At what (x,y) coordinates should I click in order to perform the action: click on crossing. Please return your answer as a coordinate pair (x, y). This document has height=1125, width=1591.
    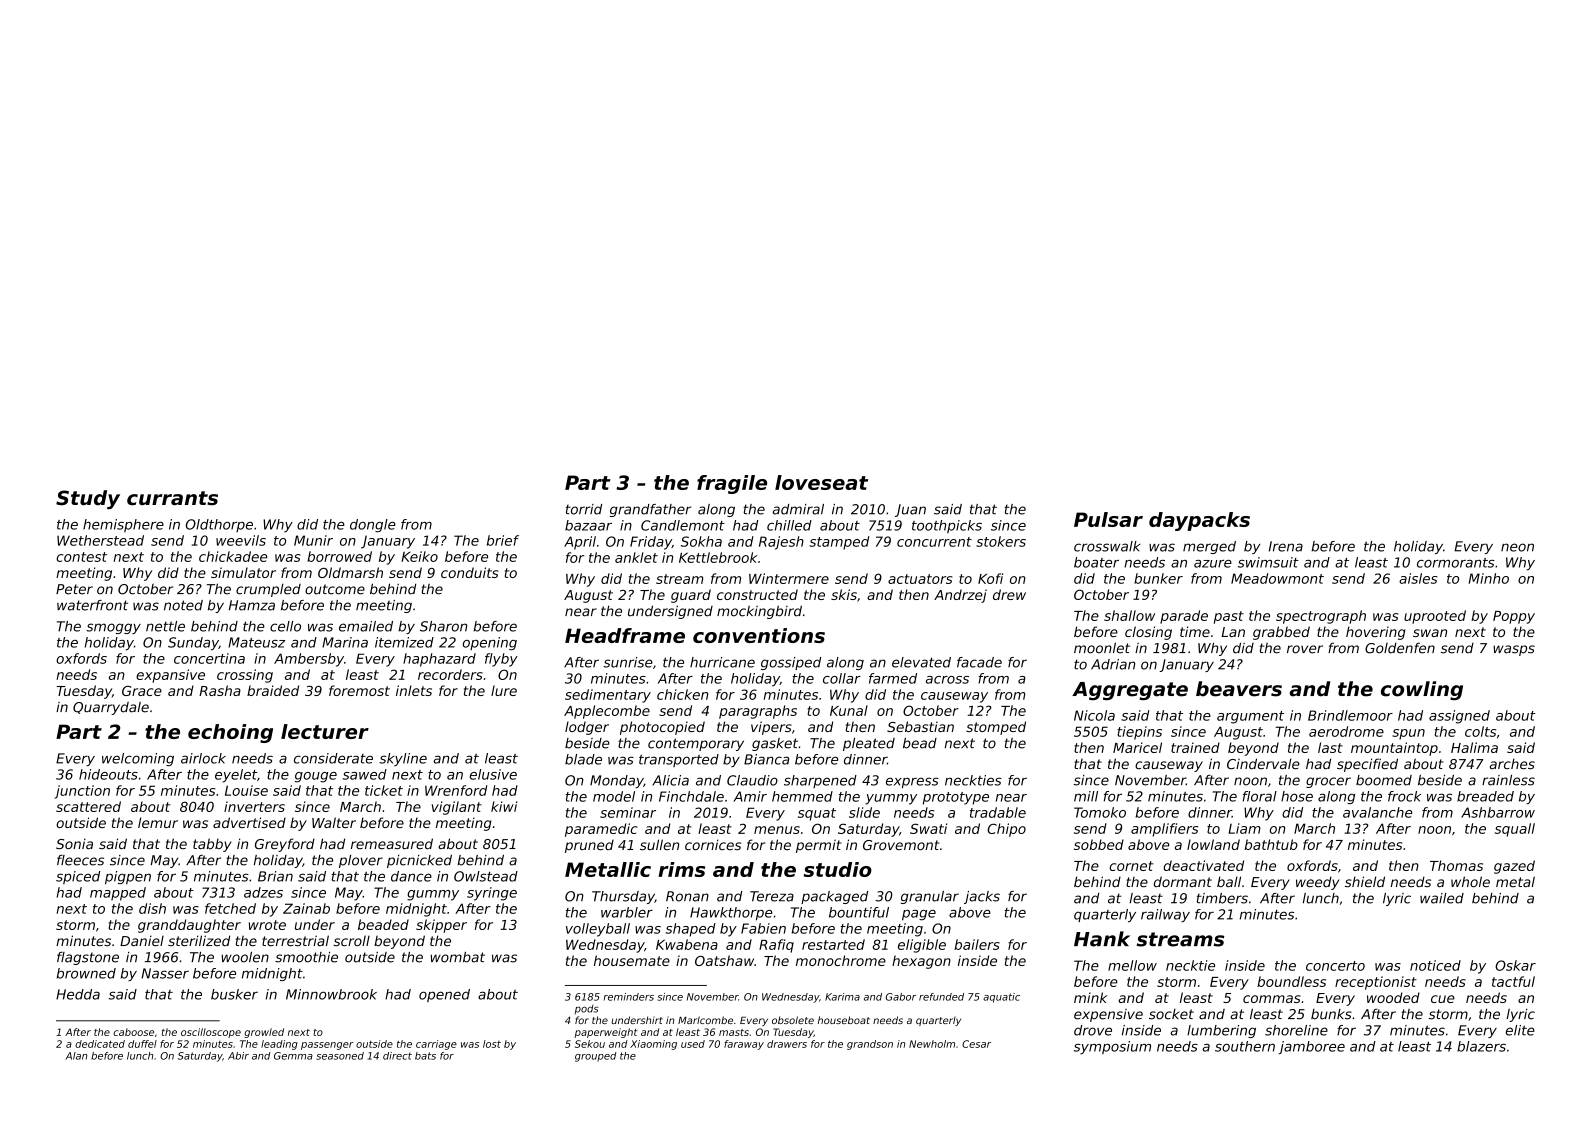
    Looking at the image, I should click on (245, 676).
